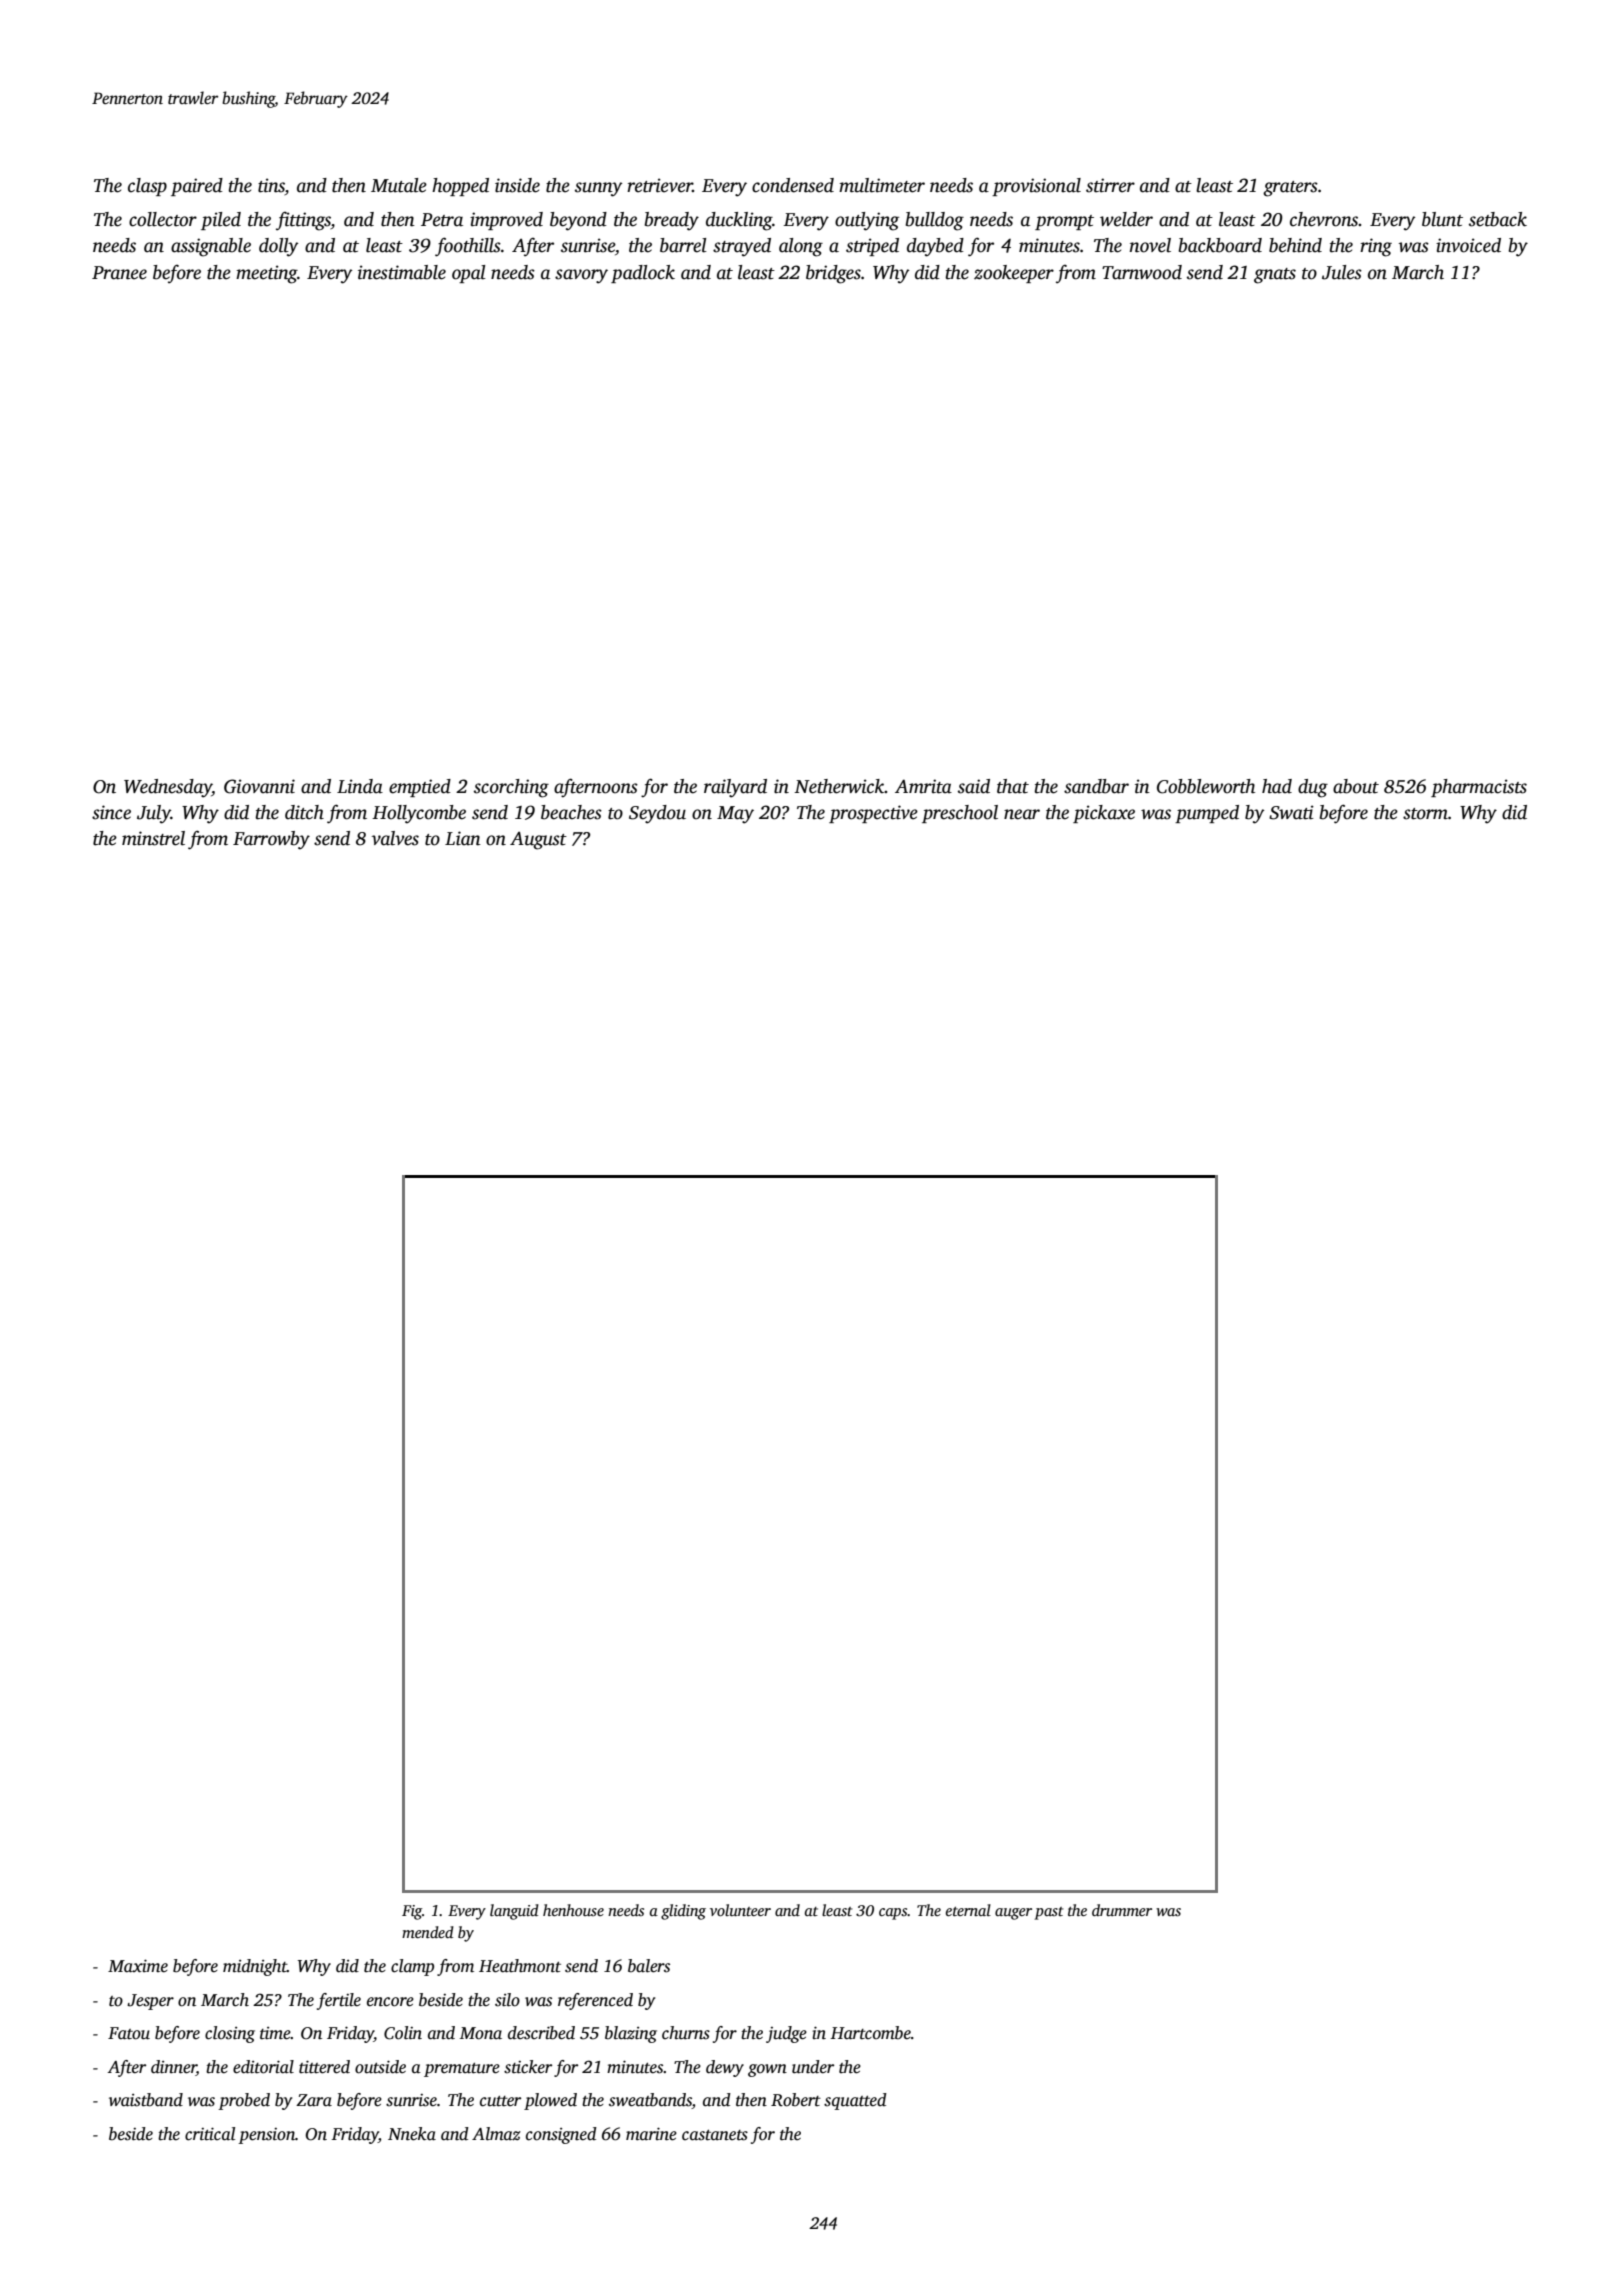 Image resolution: width=1620 pixels, height=2292 pixels. Describe the element at coordinates (511, 788) in the image. I see `scorching` at that location.
